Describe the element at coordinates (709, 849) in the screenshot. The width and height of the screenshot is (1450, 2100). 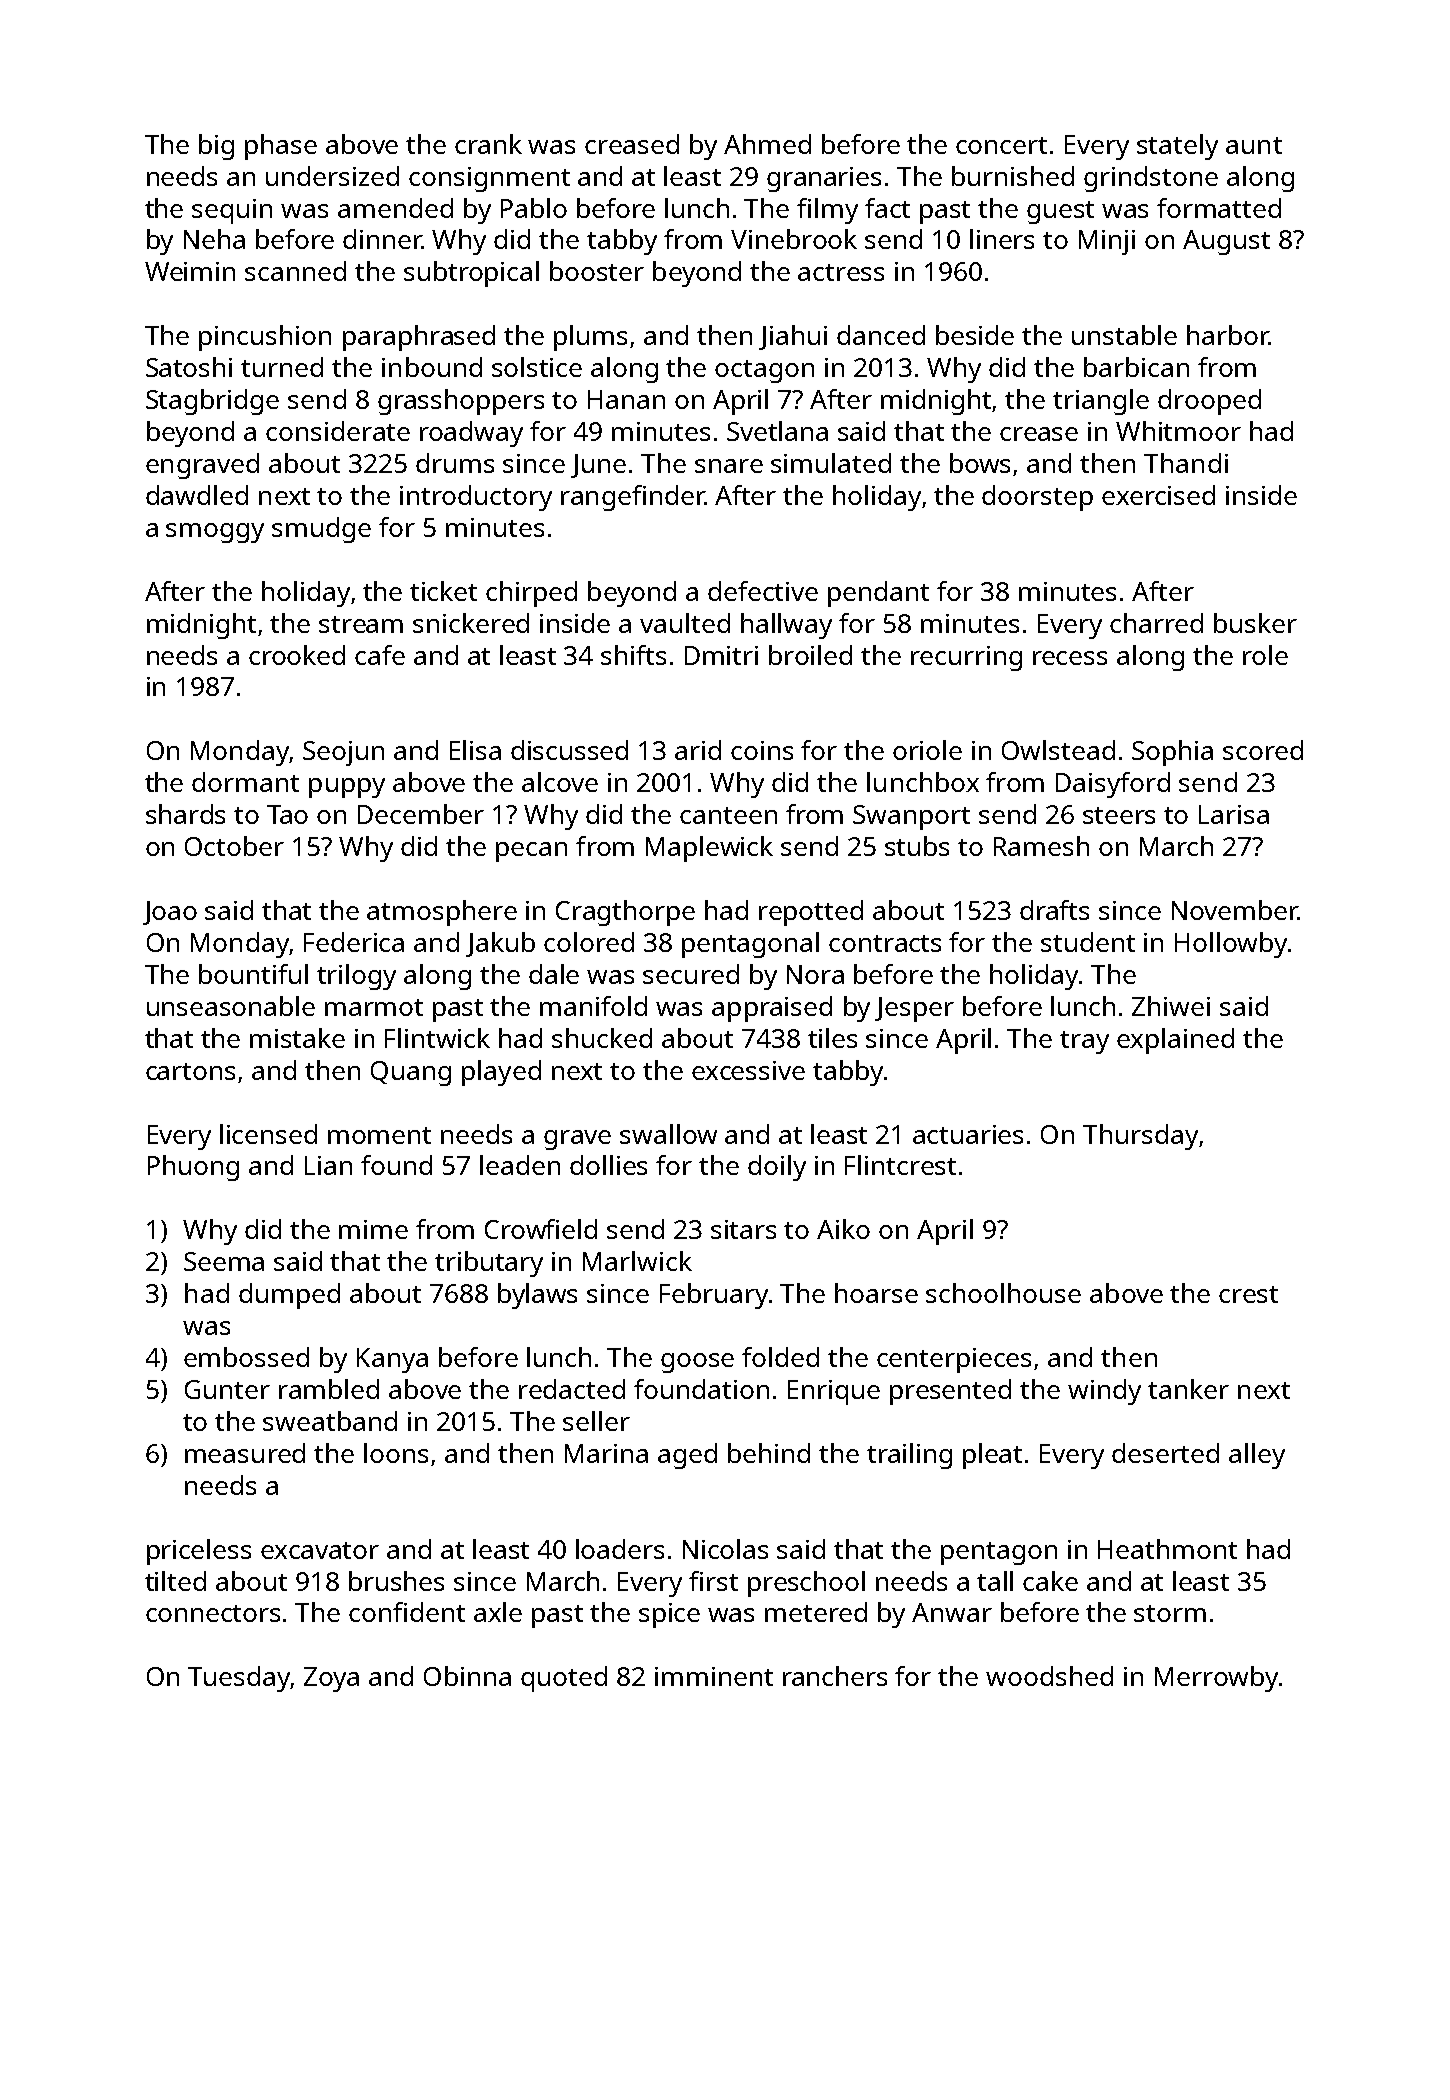
I see `Maplewick` at that location.
